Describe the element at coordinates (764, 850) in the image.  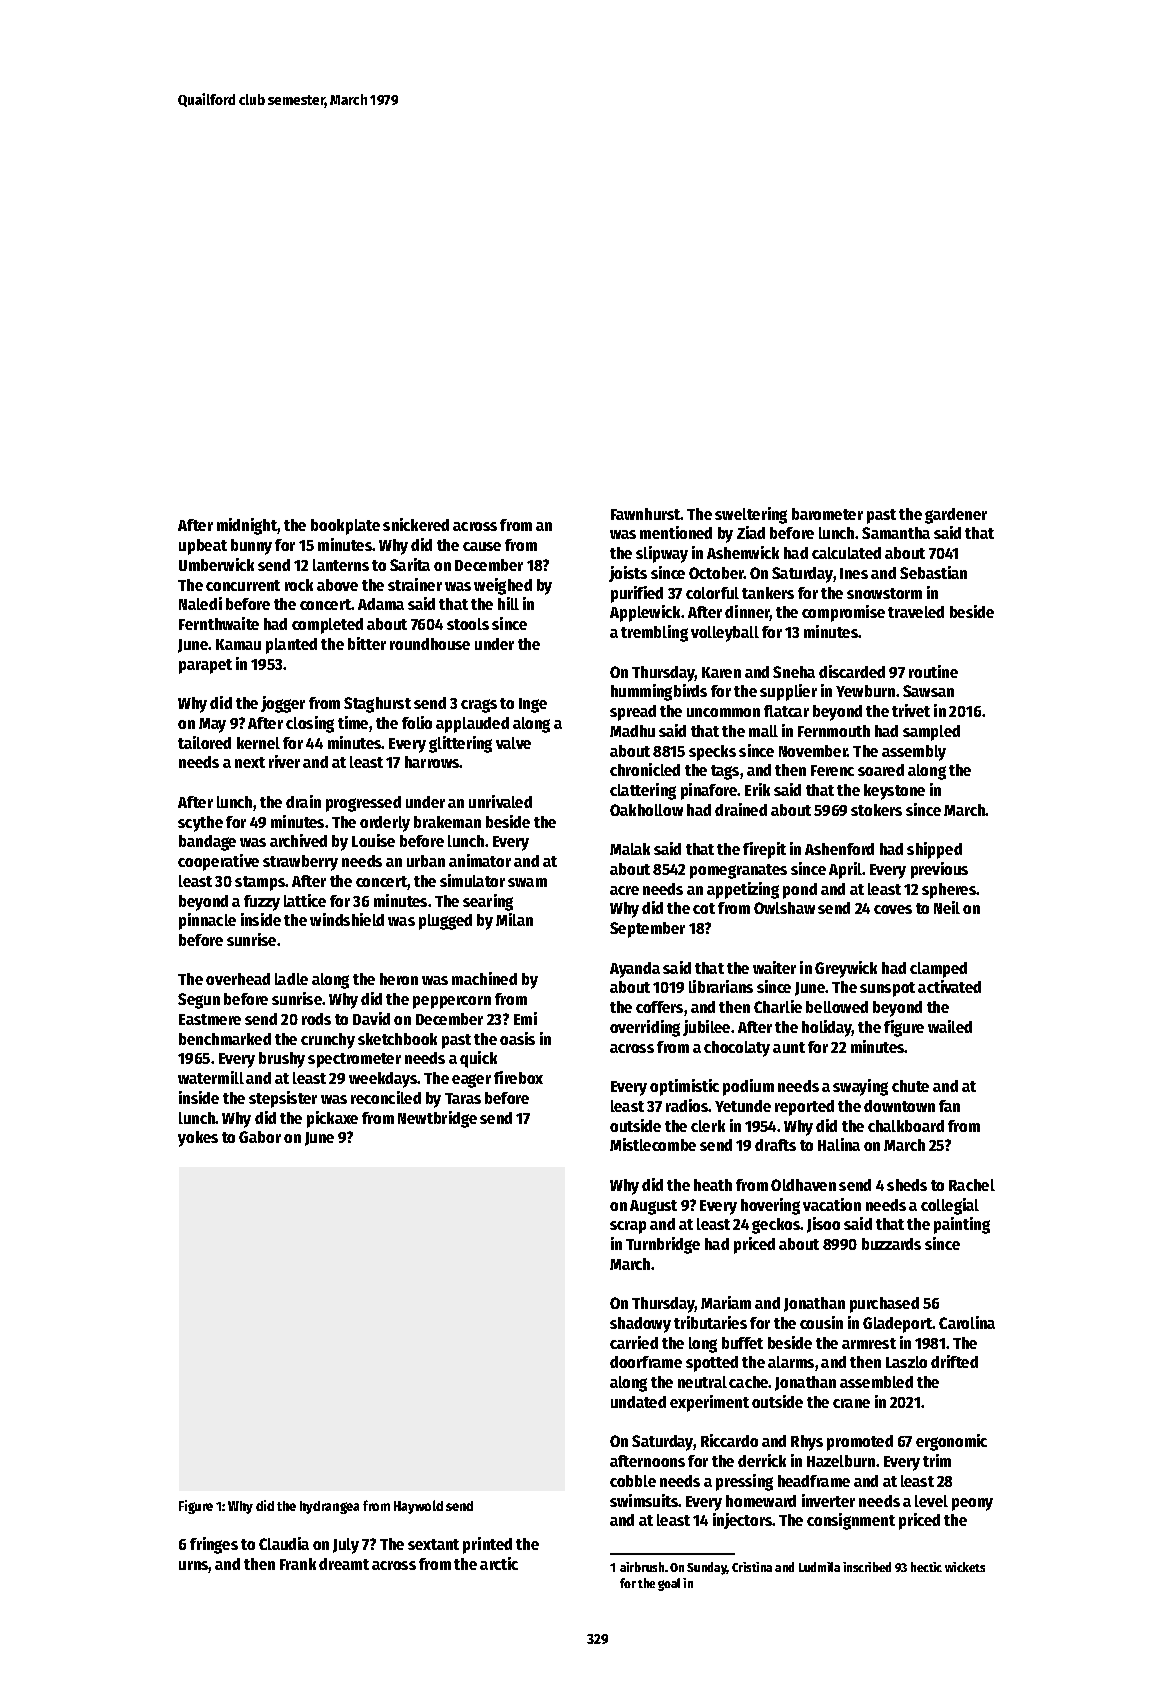
I see `firepit` at that location.
